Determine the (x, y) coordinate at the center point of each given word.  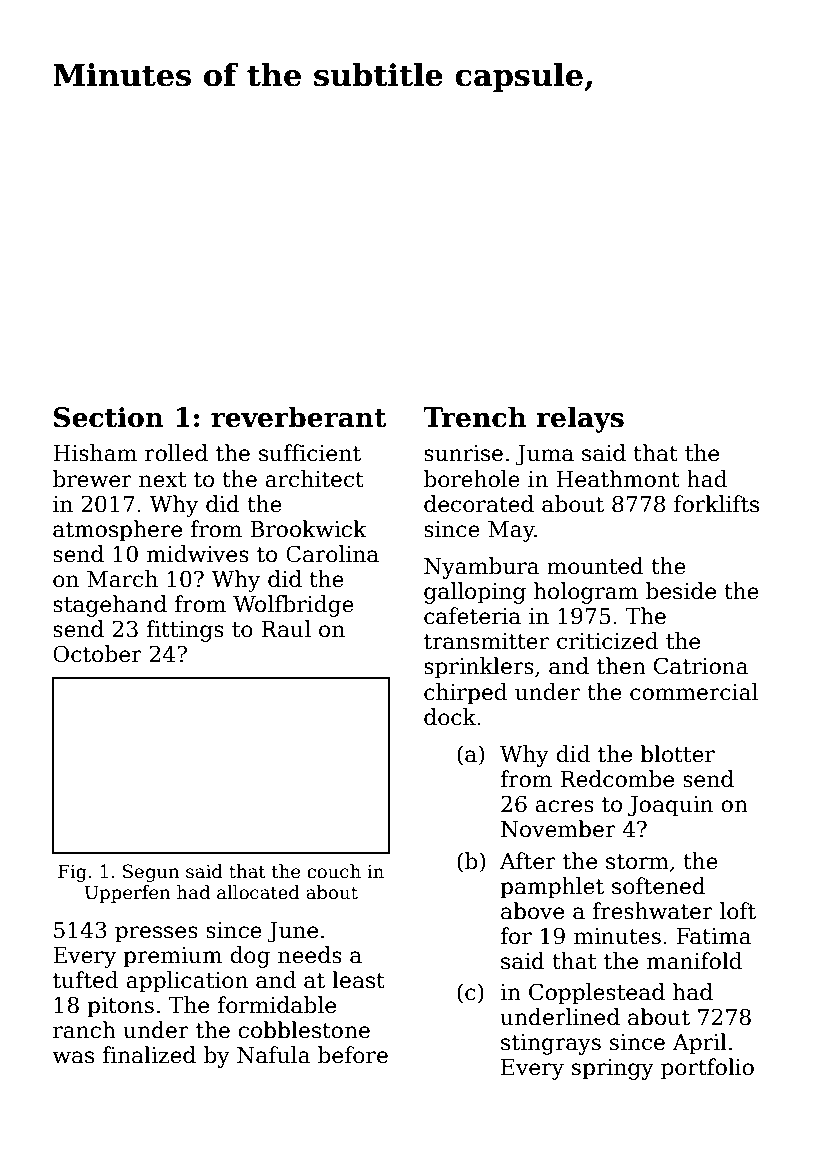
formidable (276, 1005)
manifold (694, 961)
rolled (176, 453)
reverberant (298, 417)
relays (580, 419)
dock (450, 717)
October (97, 654)
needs (310, 955)
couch (334, 871)
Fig (72, 873)
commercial (694, 692)
